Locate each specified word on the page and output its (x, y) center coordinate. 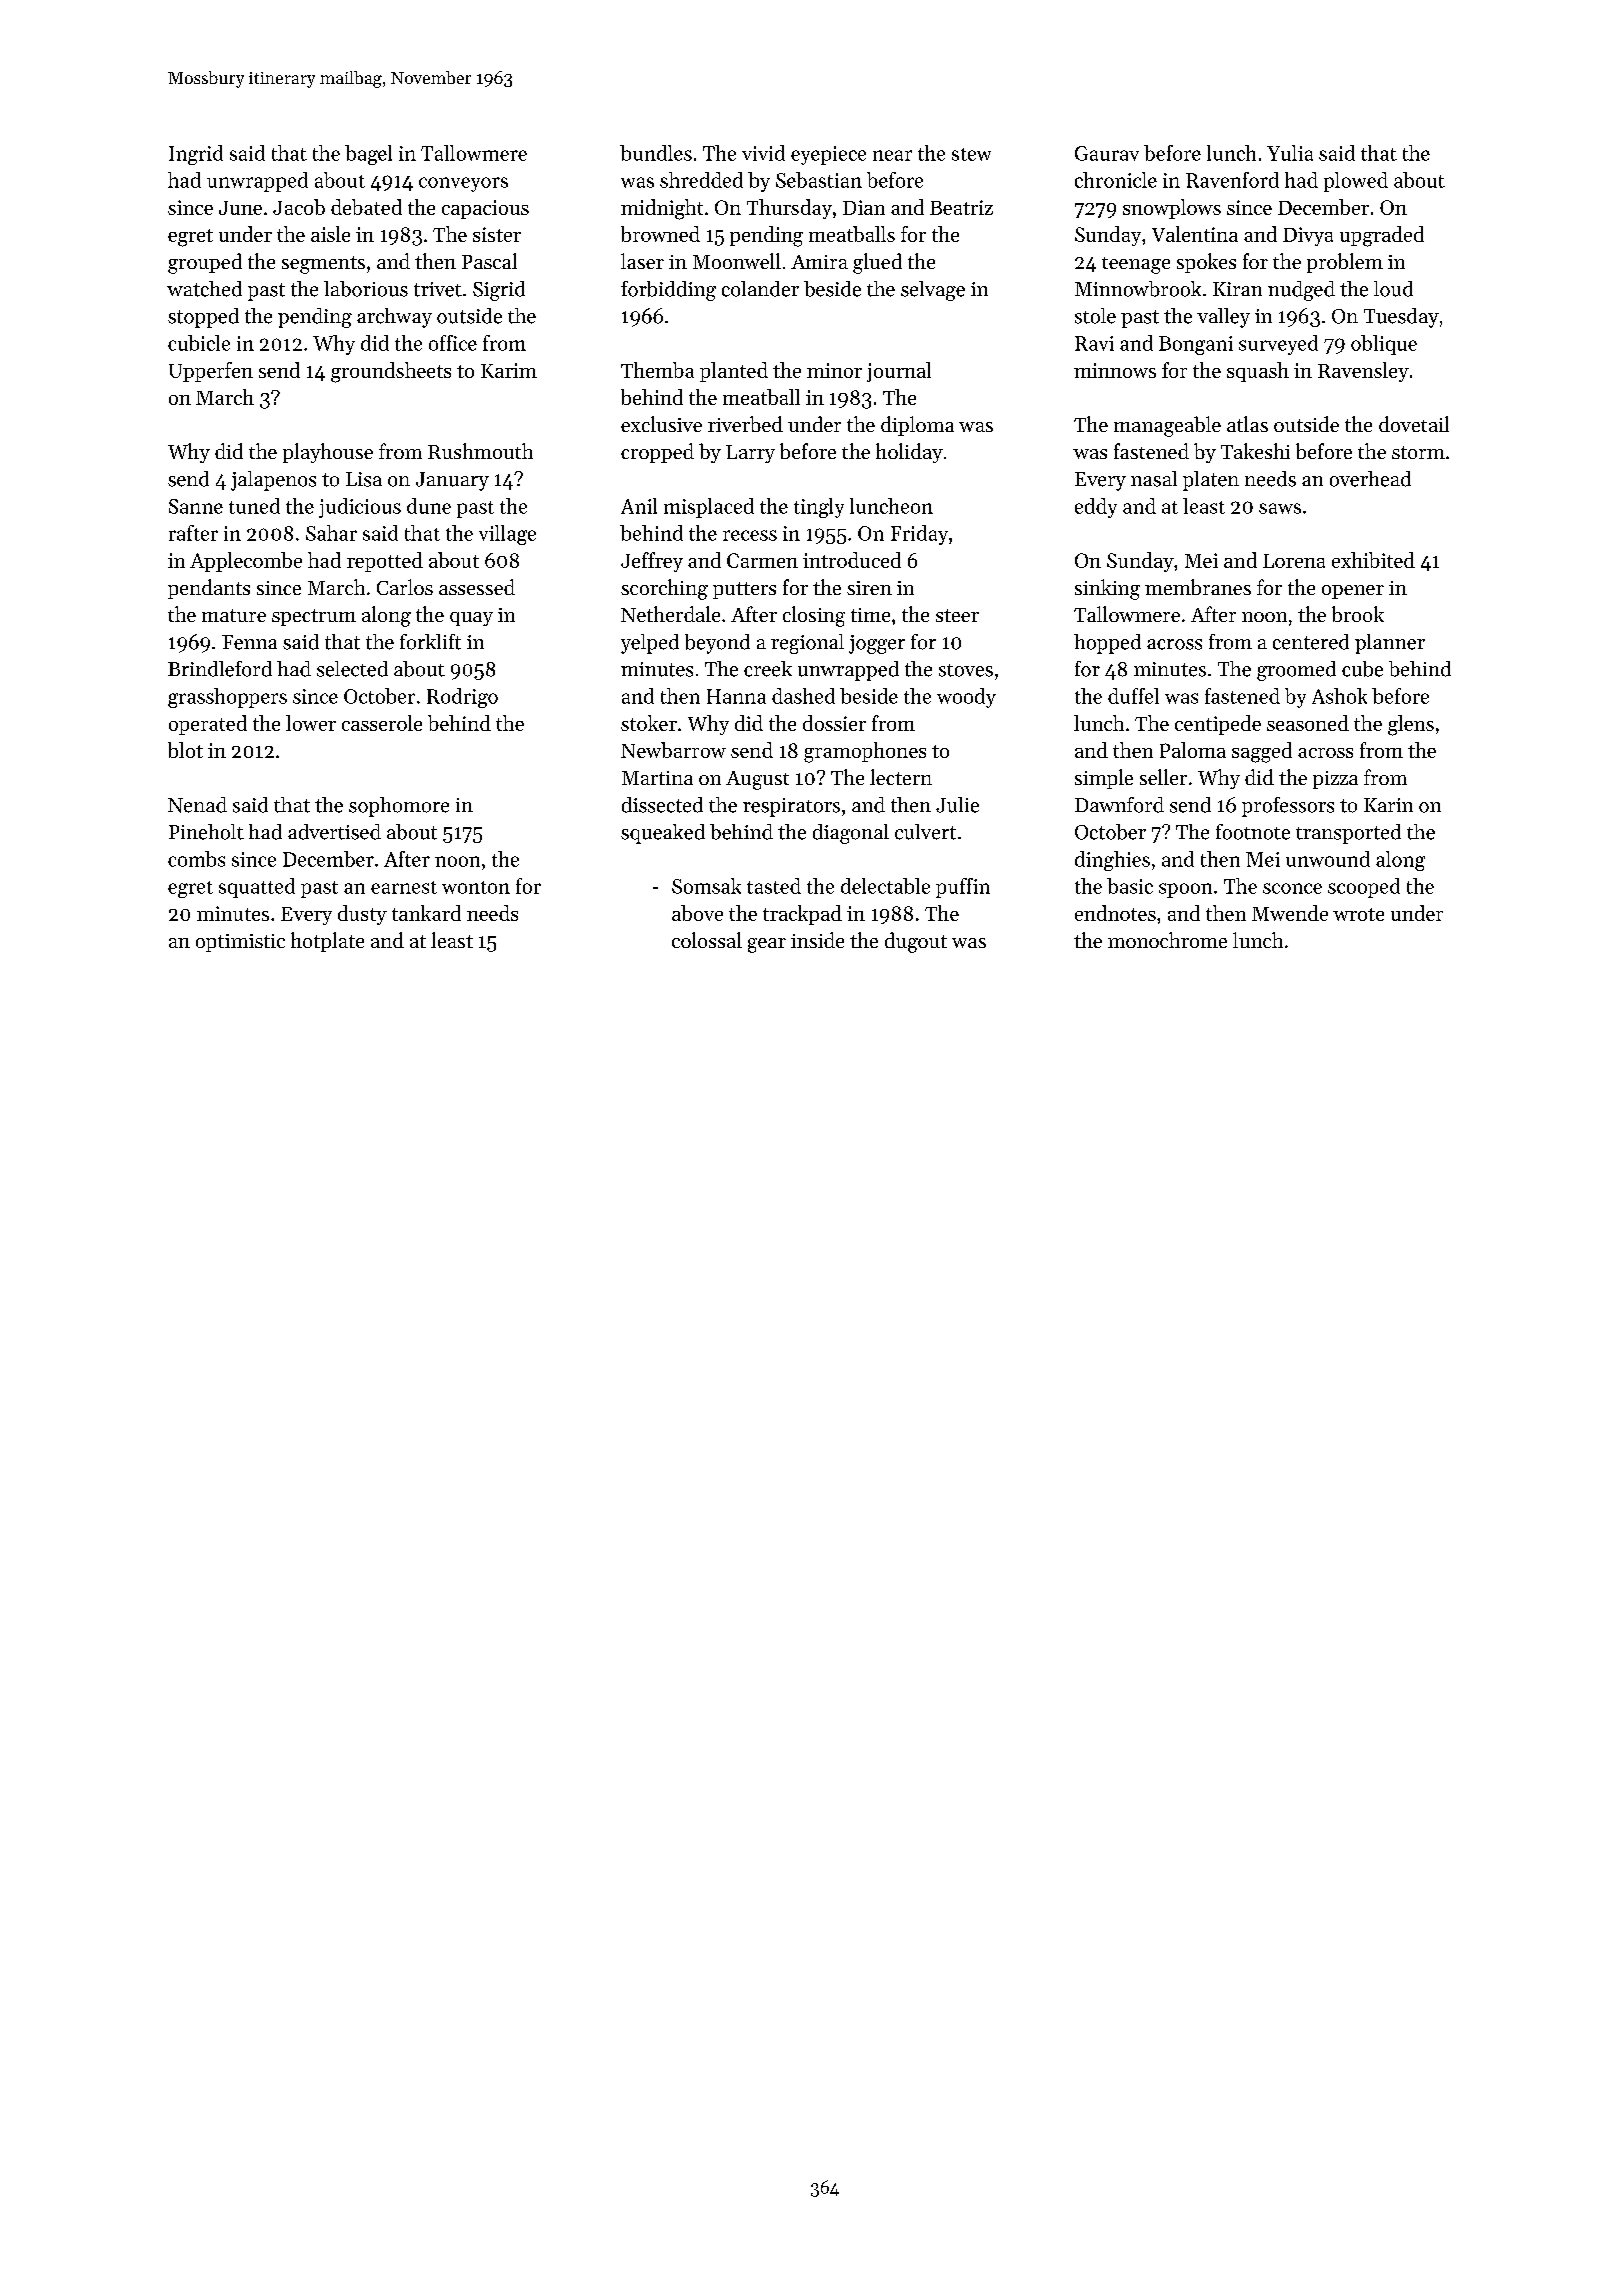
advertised (334, 832)
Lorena (1294, 561)
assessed (477, 587)
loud (1393, 289)
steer (957, 615)
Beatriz (961, 207)
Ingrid (196, 155)
